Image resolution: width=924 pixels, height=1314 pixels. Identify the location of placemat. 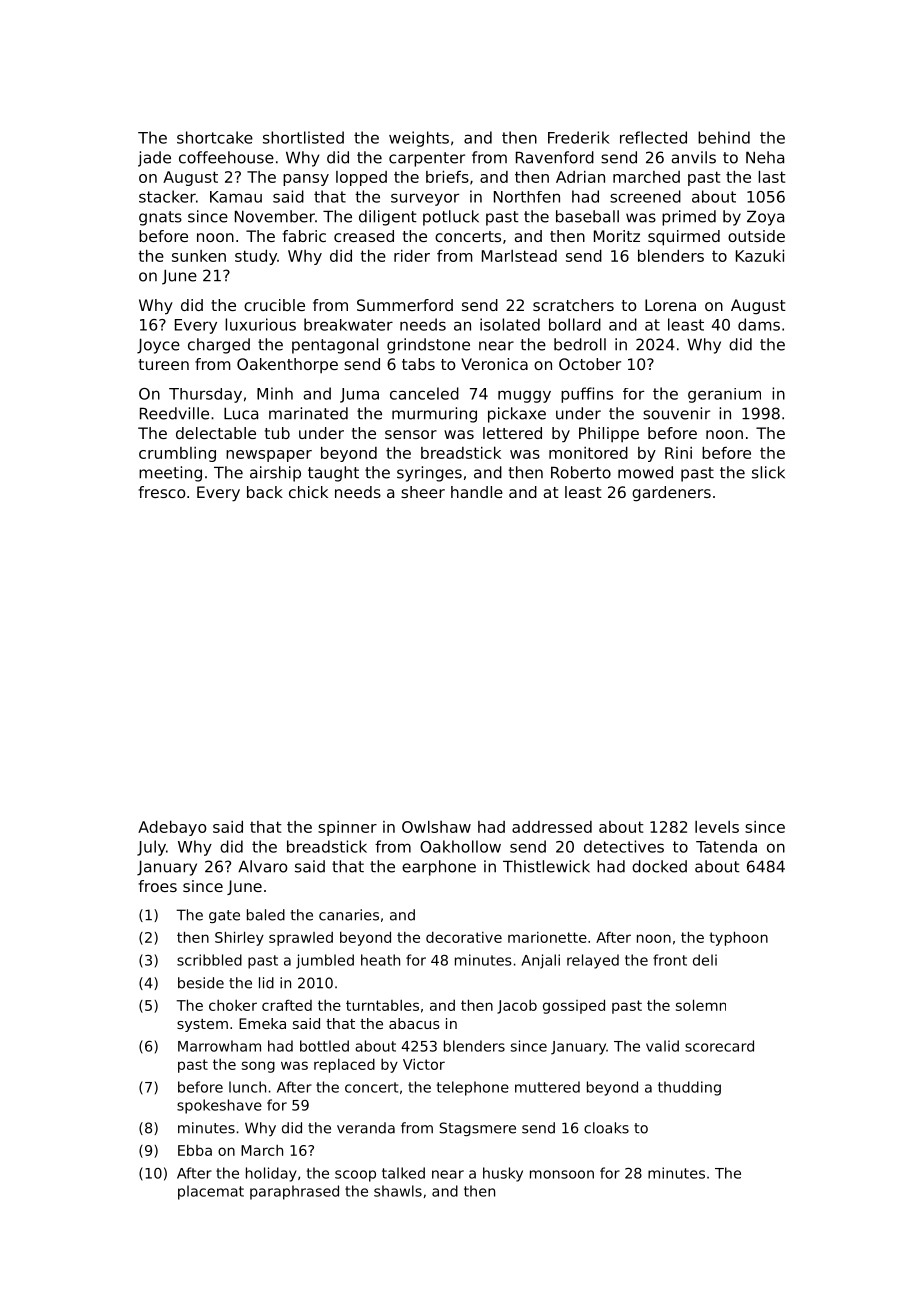
(211, 1192).
